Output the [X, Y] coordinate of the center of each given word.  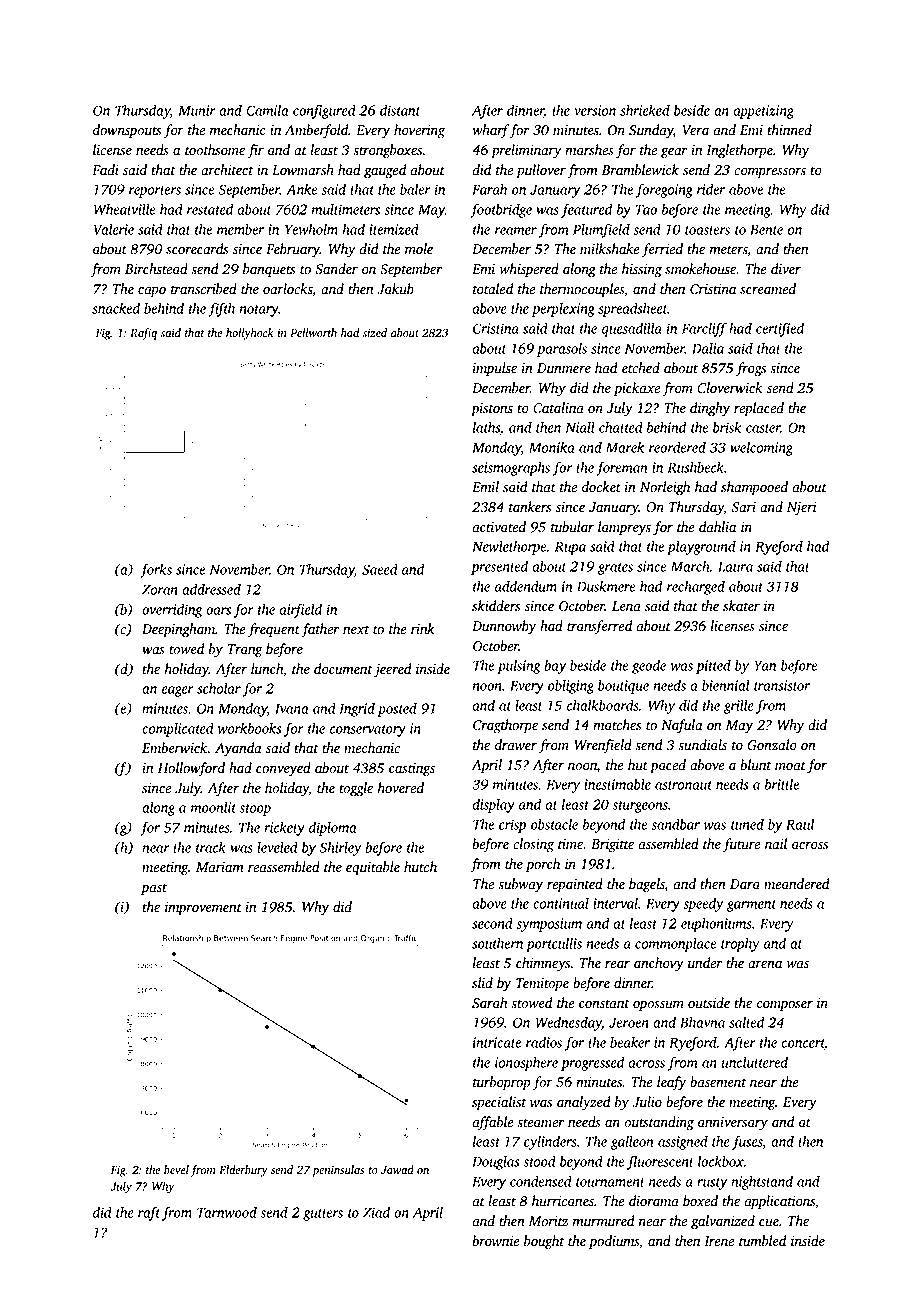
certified [780, 329]
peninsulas [338, 1171]
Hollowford [191, 769]
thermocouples [582, 290]
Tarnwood [227, 1212]
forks [156, 570]
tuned [747, 824]
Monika [552, 447]
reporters [155, 192]
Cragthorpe [505, 726]
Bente [766, 229]
